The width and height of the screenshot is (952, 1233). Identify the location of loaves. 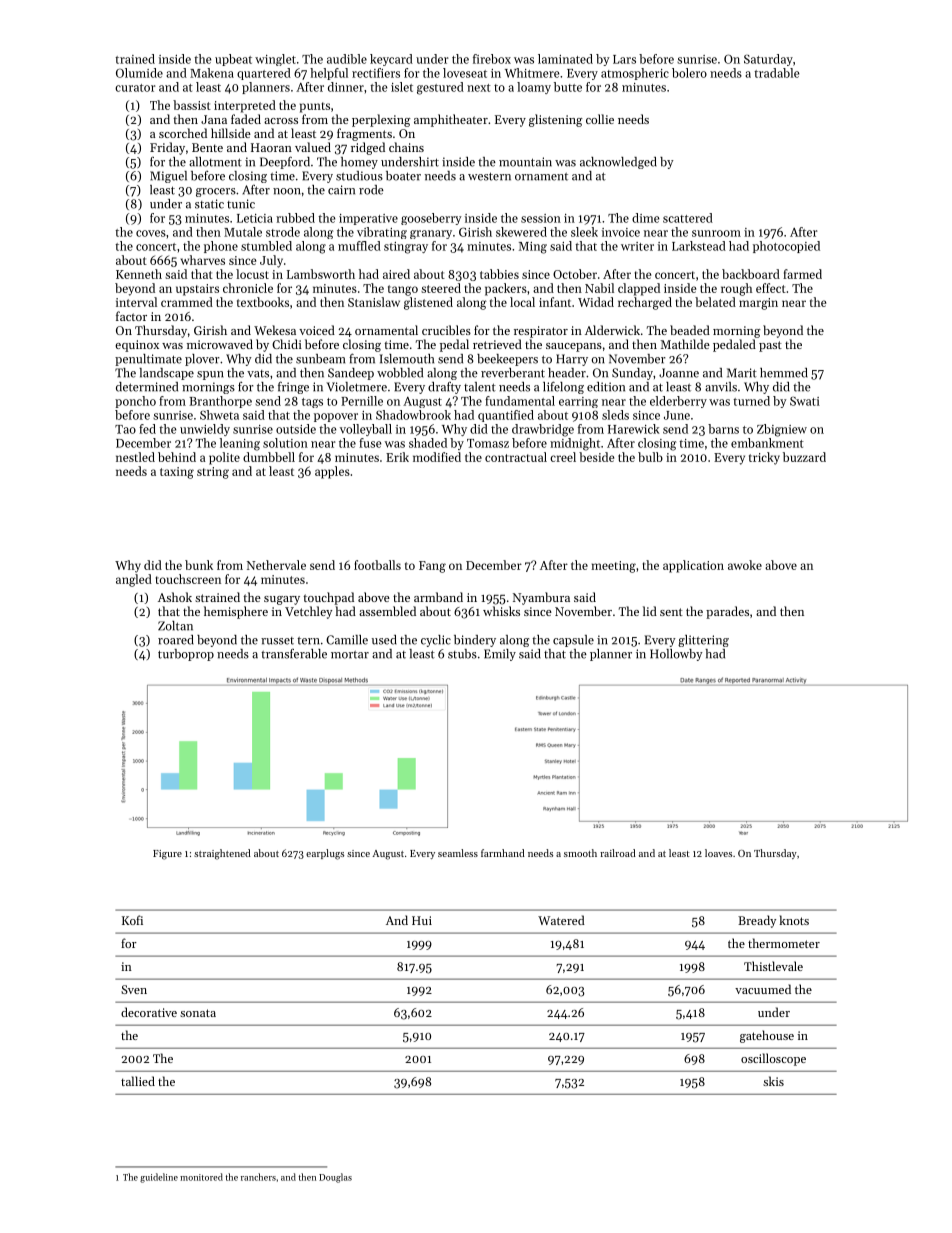
(718, 853).
